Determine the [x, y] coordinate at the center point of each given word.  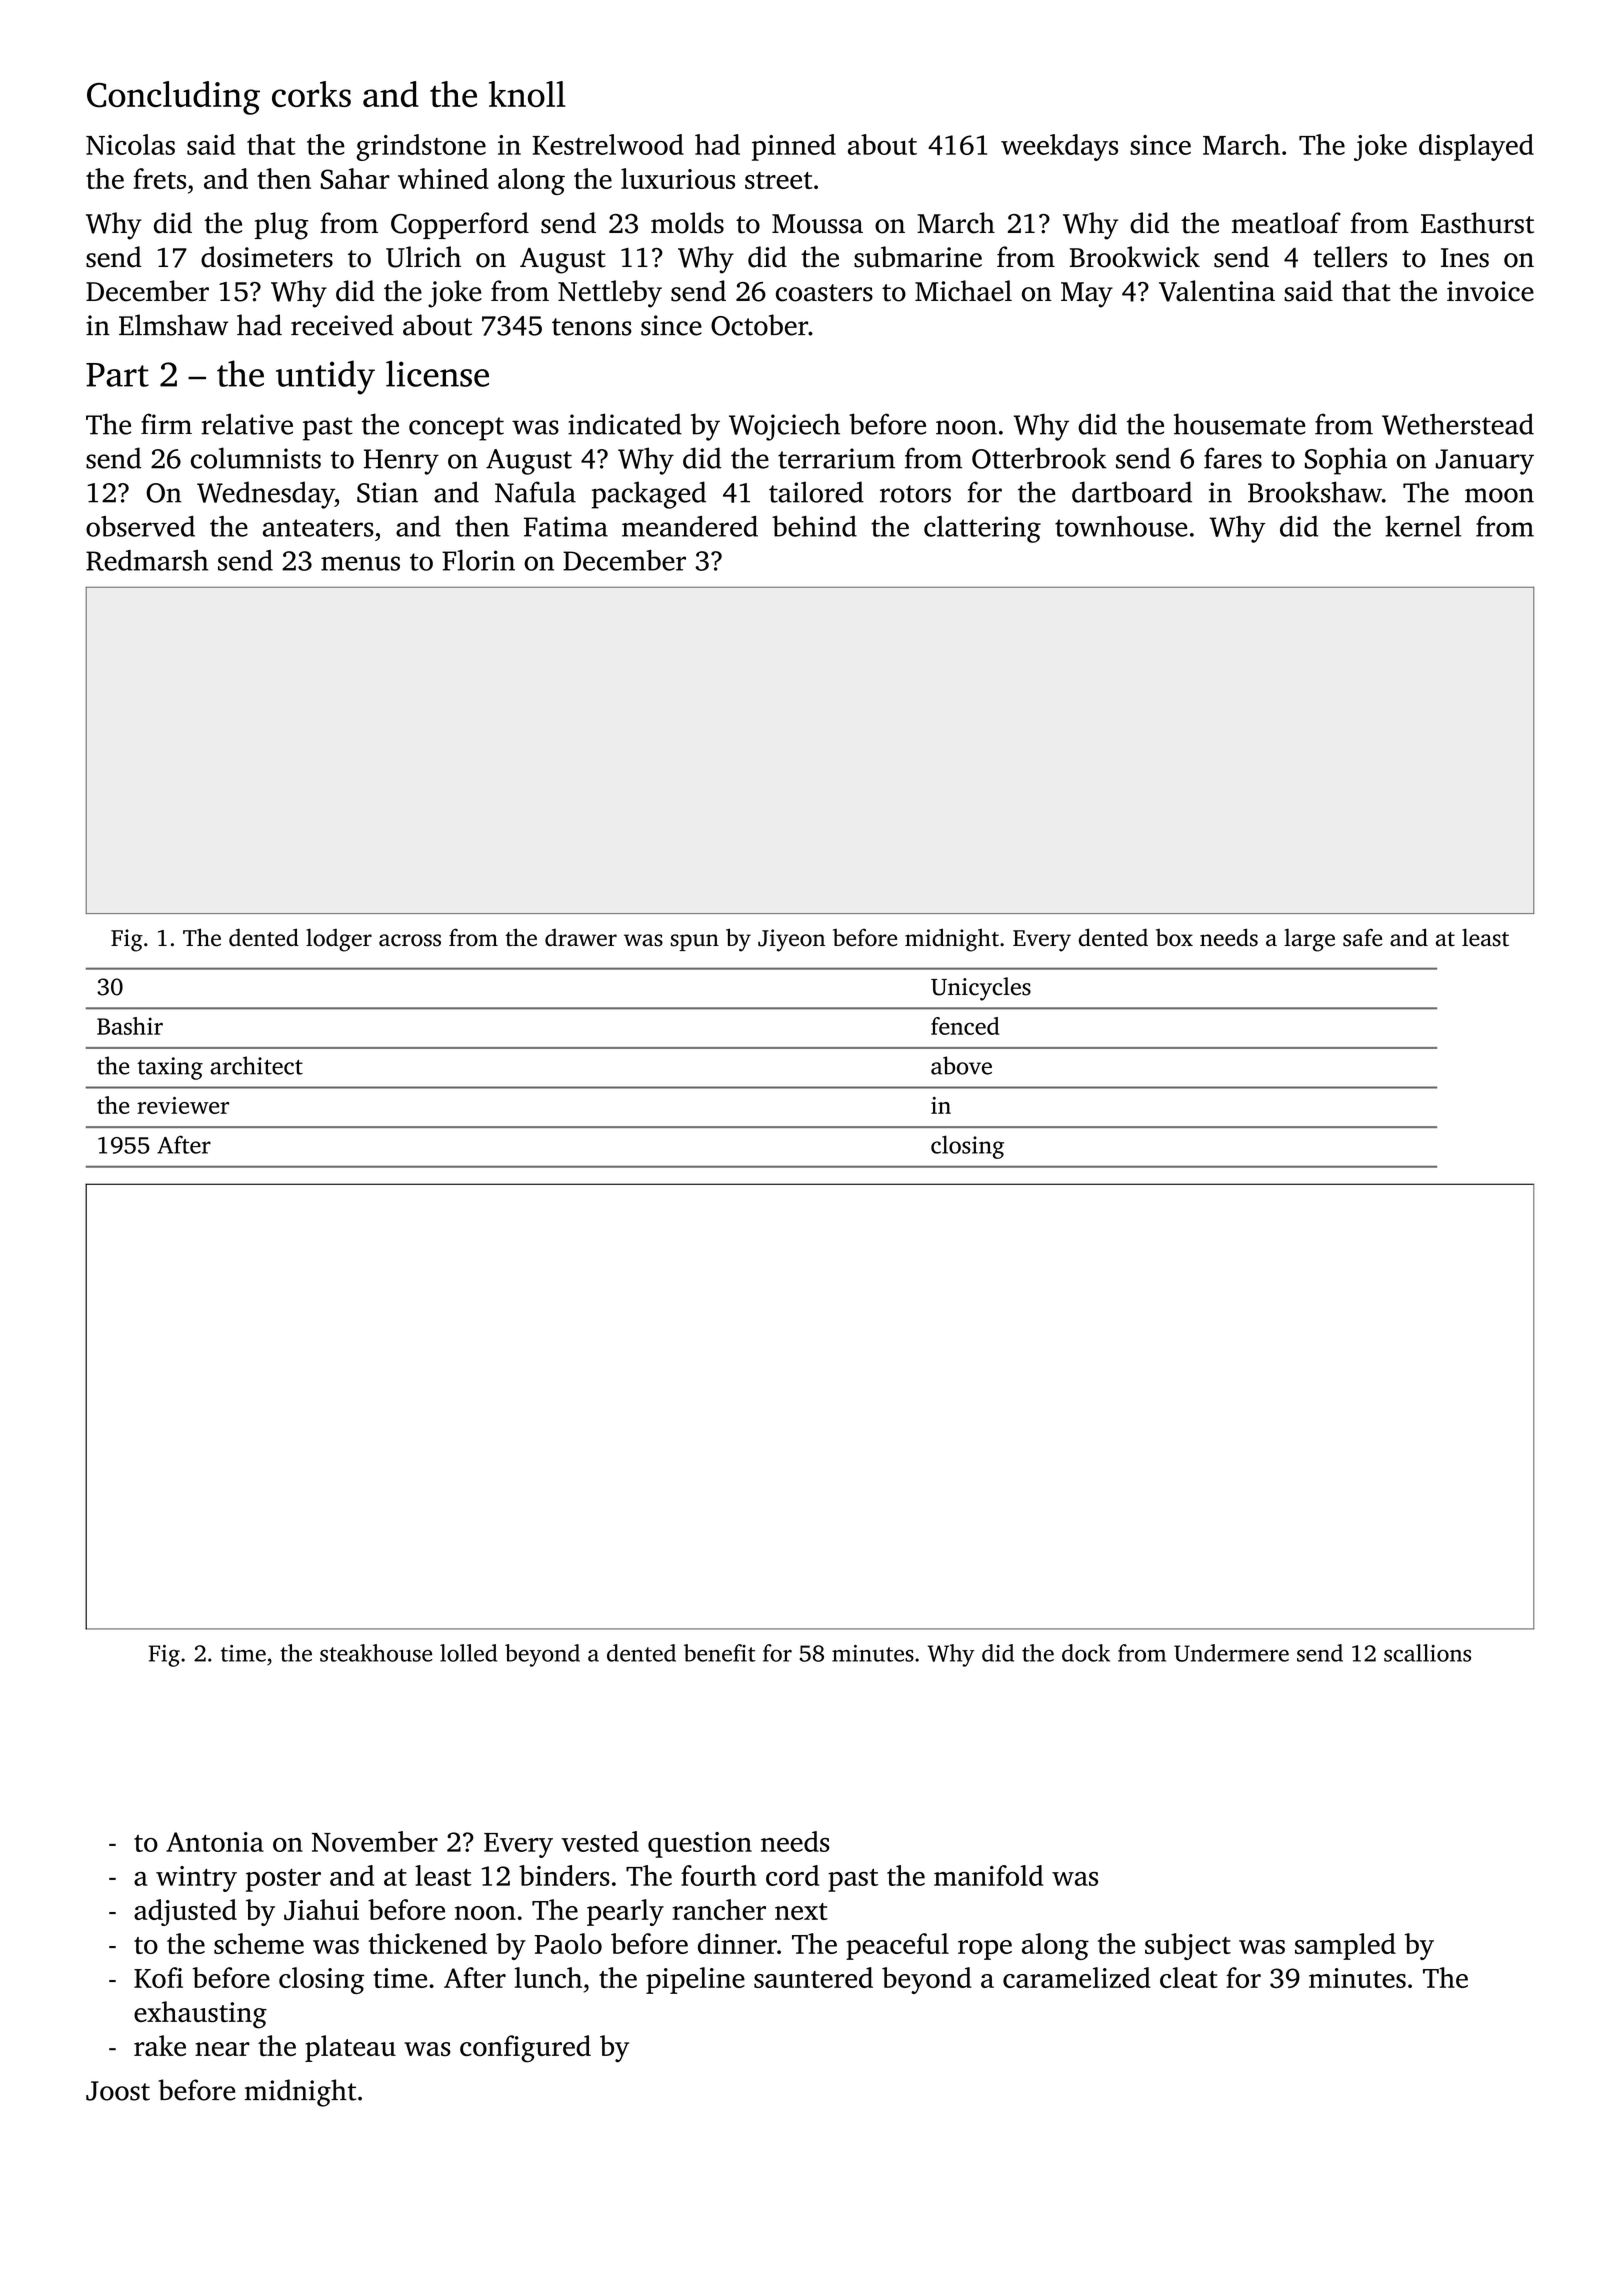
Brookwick [1135, 257]
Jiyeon [791, 940]
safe [1362, 937]
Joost [118, 2091]
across [410, 940]
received [342, 325]
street [779, 180]
